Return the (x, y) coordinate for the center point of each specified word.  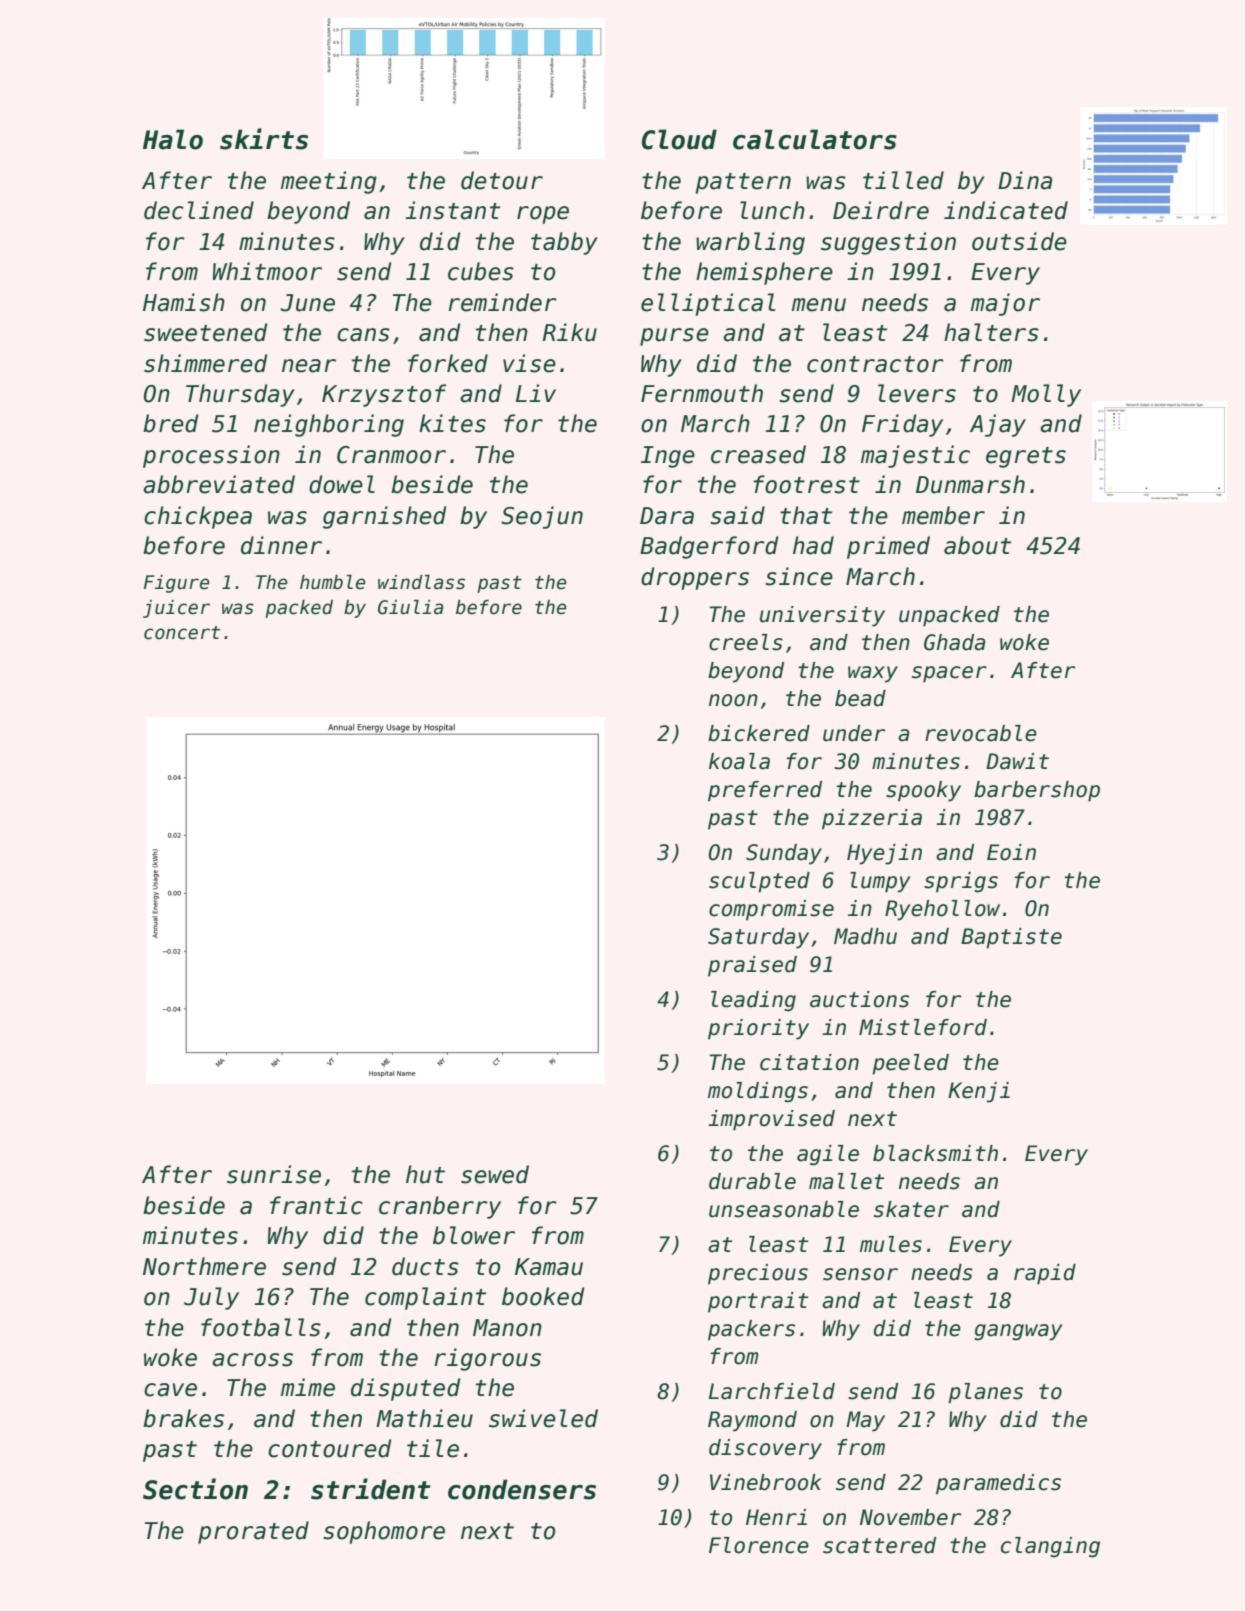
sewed (495, 1174)
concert (182, 633)
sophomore (384, 1532)
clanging (1050, 1547)
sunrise (274, 1174)
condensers (522, 1489)
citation (809, 1062)
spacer (949, 674)
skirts (264, 139)
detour (502, 180)
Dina (1025, 180)
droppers (695, 578)
